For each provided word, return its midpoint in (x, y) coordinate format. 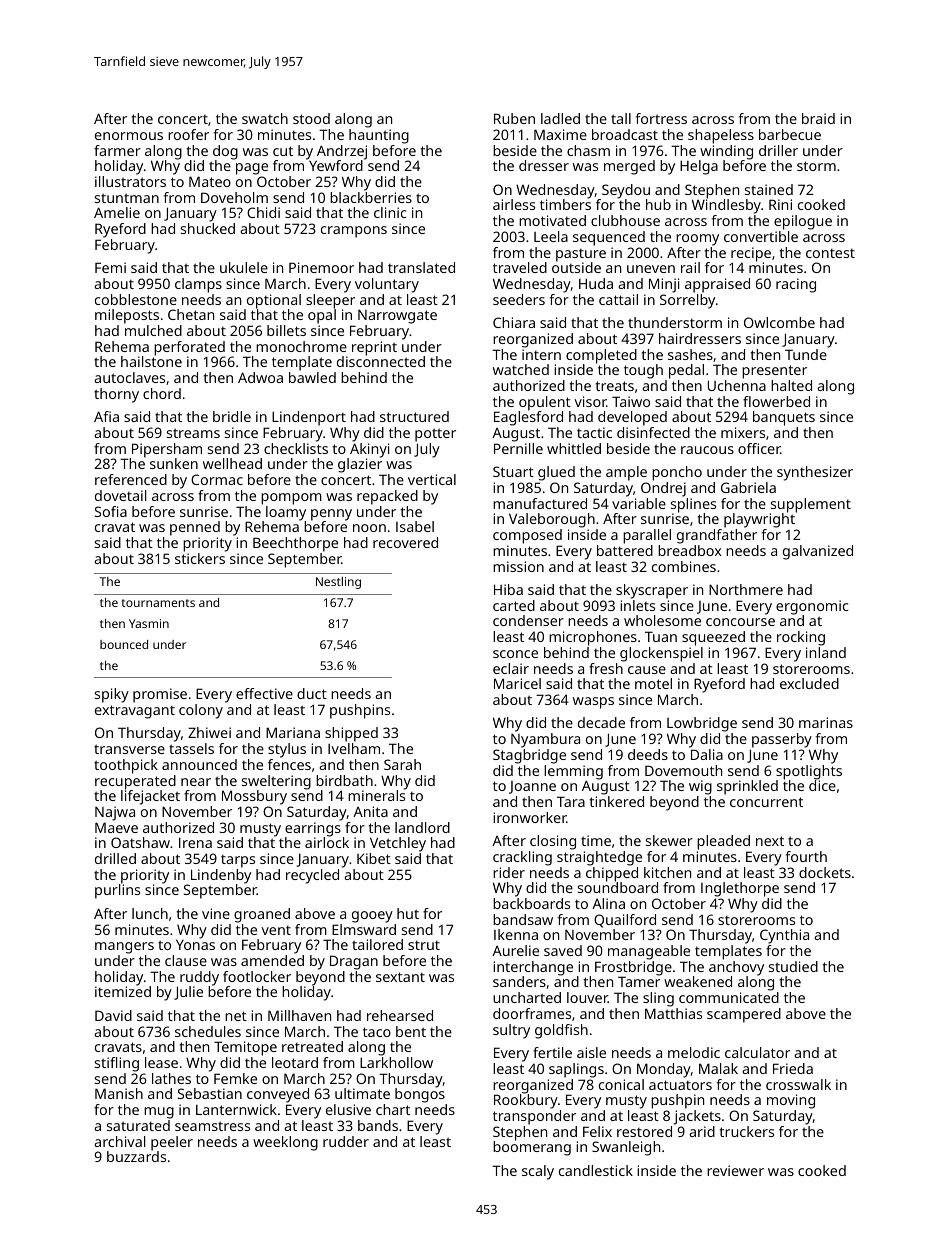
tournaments (158, 603)
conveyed (278, 1095)
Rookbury (526, 1101)
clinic (390, 212)
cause (647, 670)
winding (726, 152)
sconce (515, 654)
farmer (117, 150)
